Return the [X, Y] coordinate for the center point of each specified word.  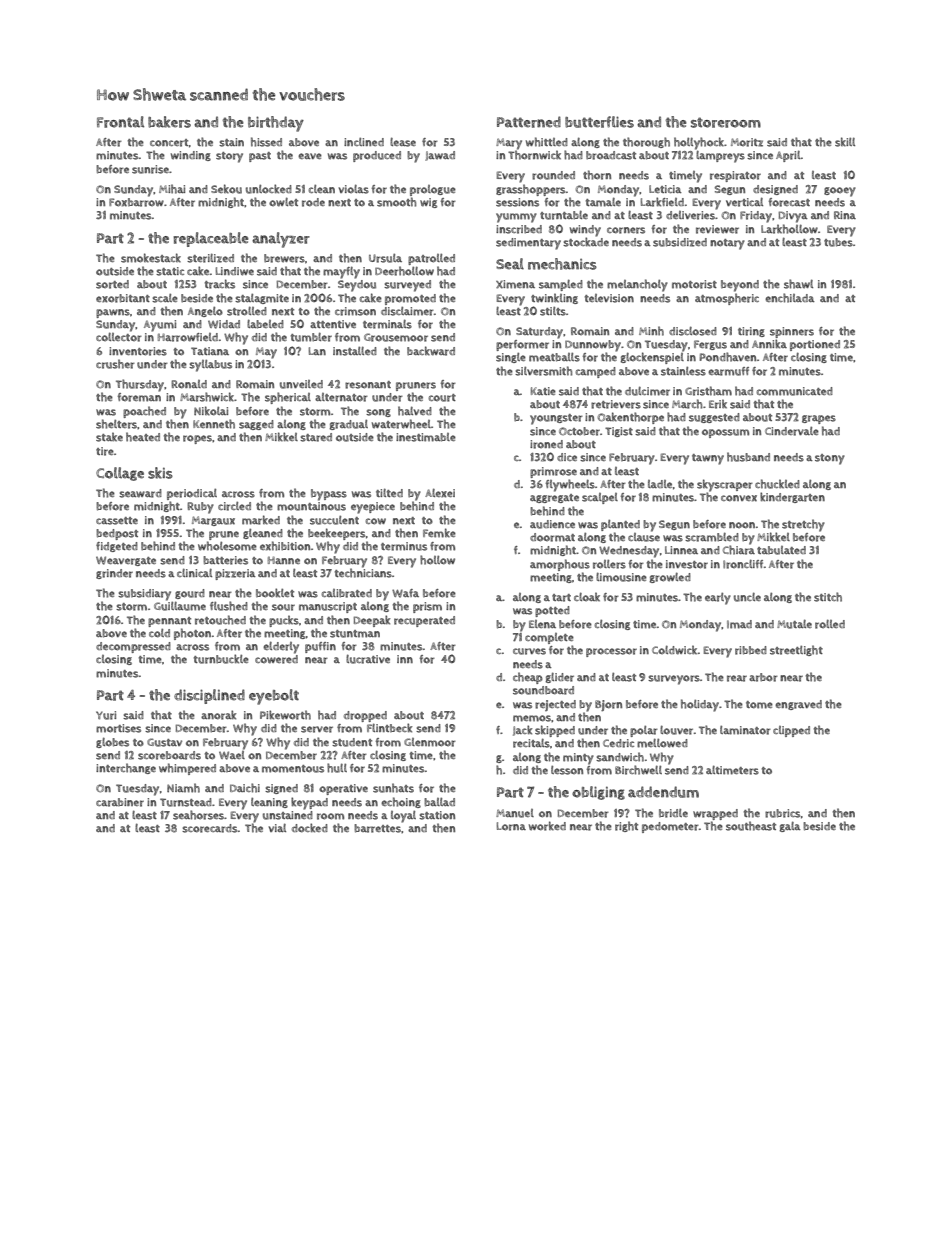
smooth [396, 202]
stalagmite [262, 299]
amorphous [560, 565]
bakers [169, 122]
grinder [114, 574]
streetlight [796, 650]
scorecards [210, 828]
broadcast [611, 155]
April [788, 156]
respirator [735, 176]
